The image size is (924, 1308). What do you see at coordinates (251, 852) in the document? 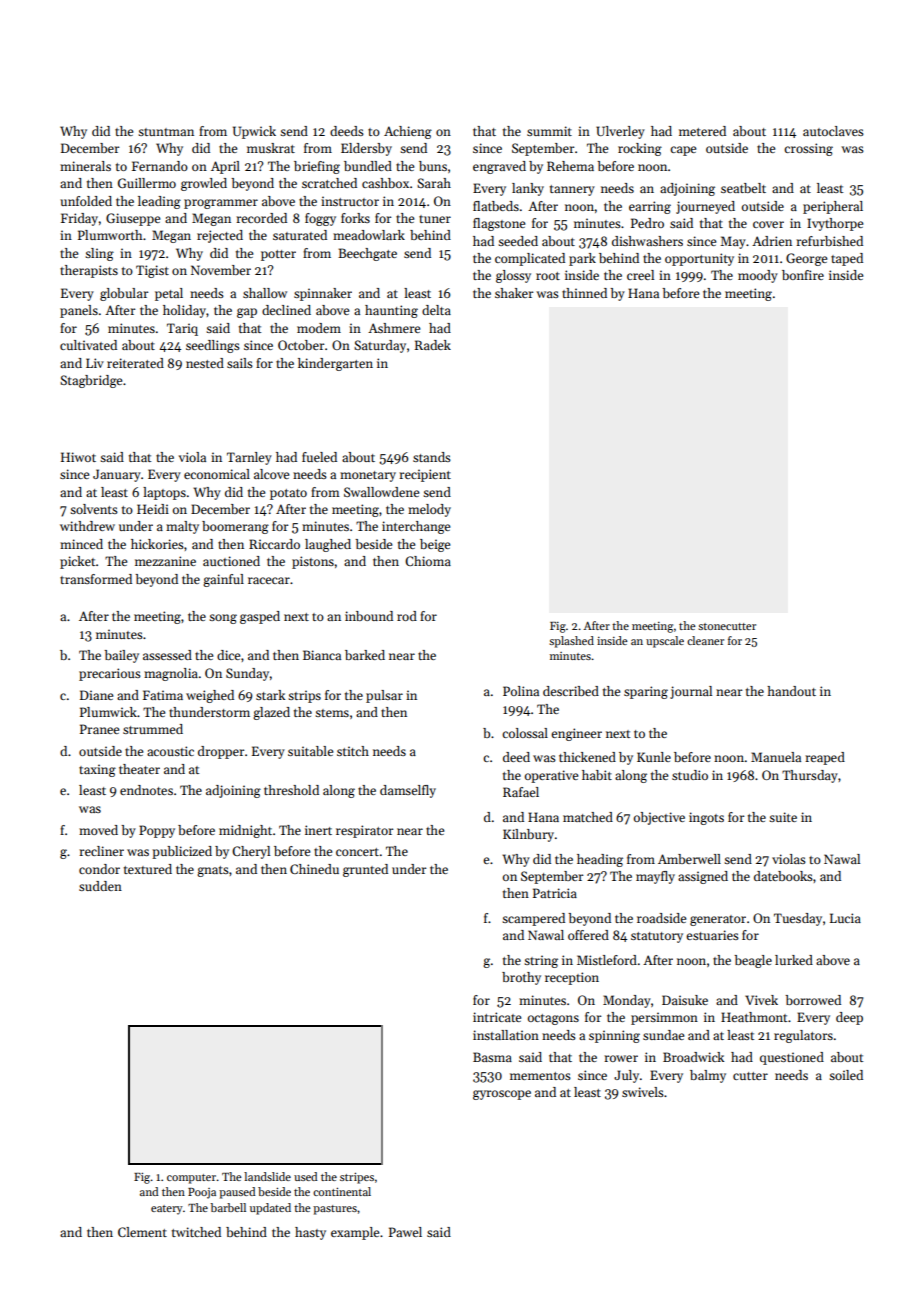
I see `Cheryl` at bounding box center [251, 852].
